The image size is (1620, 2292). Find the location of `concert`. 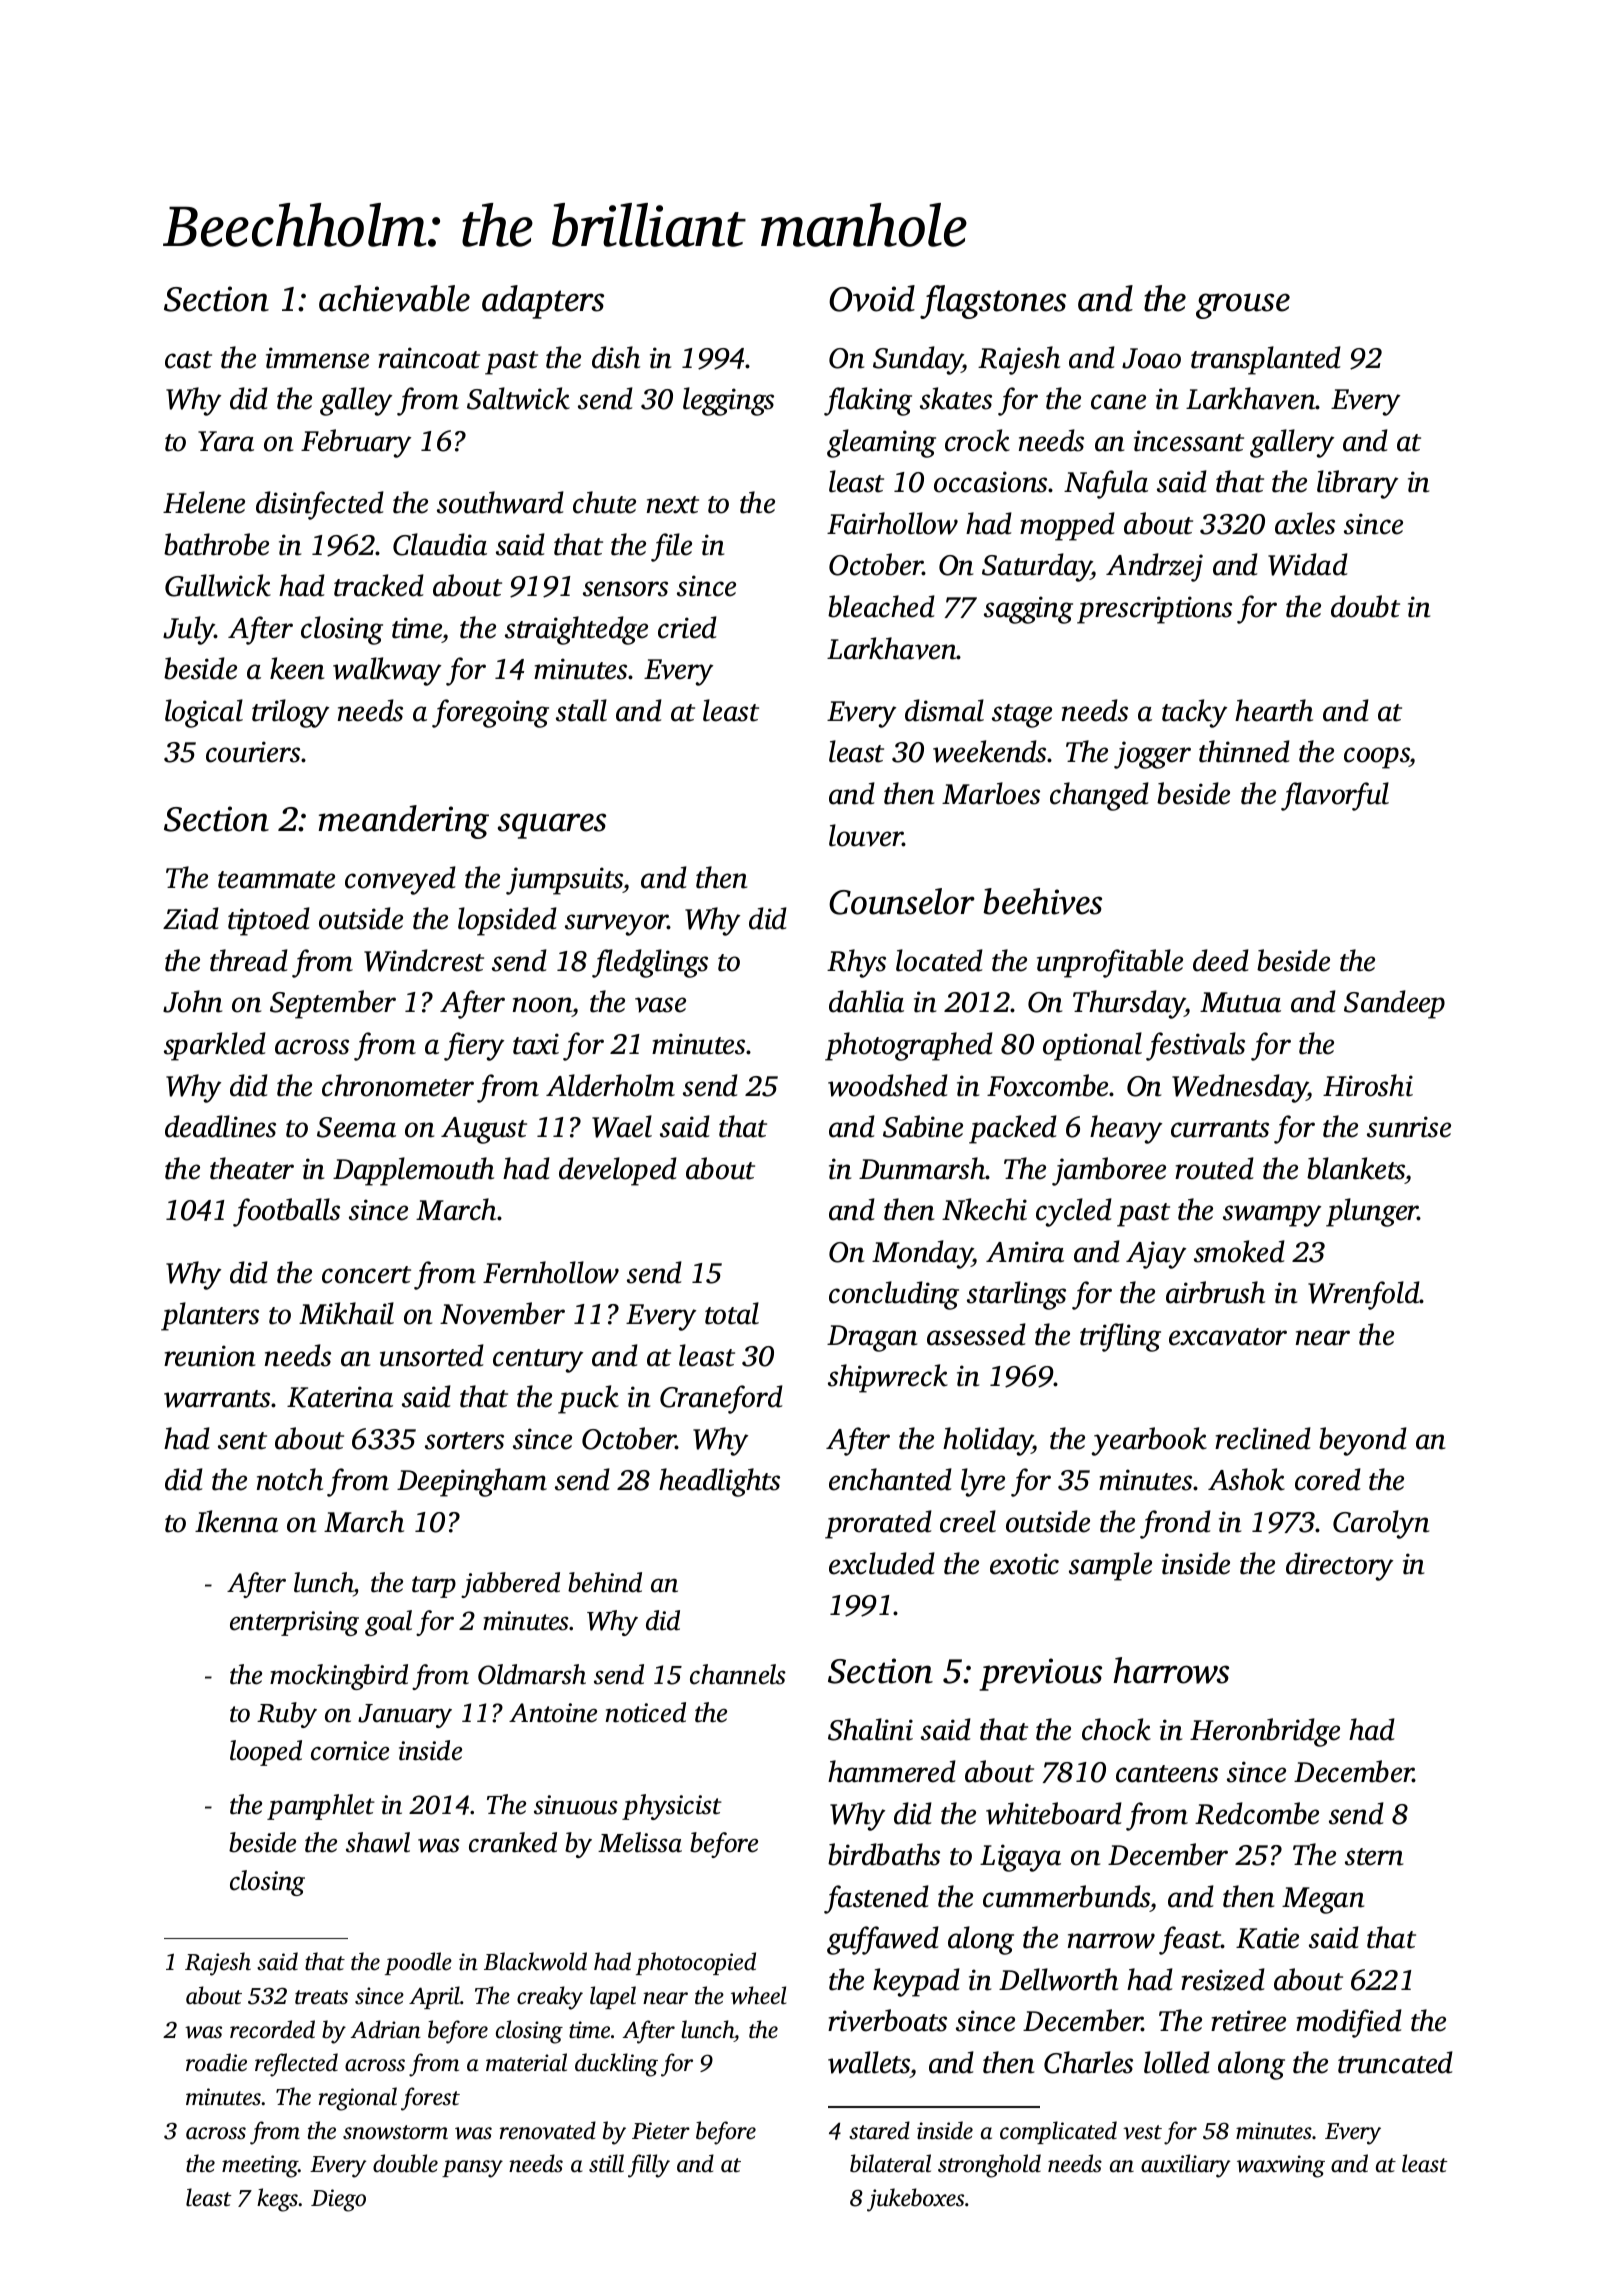

concert is located at coordinates (366, 1275).
